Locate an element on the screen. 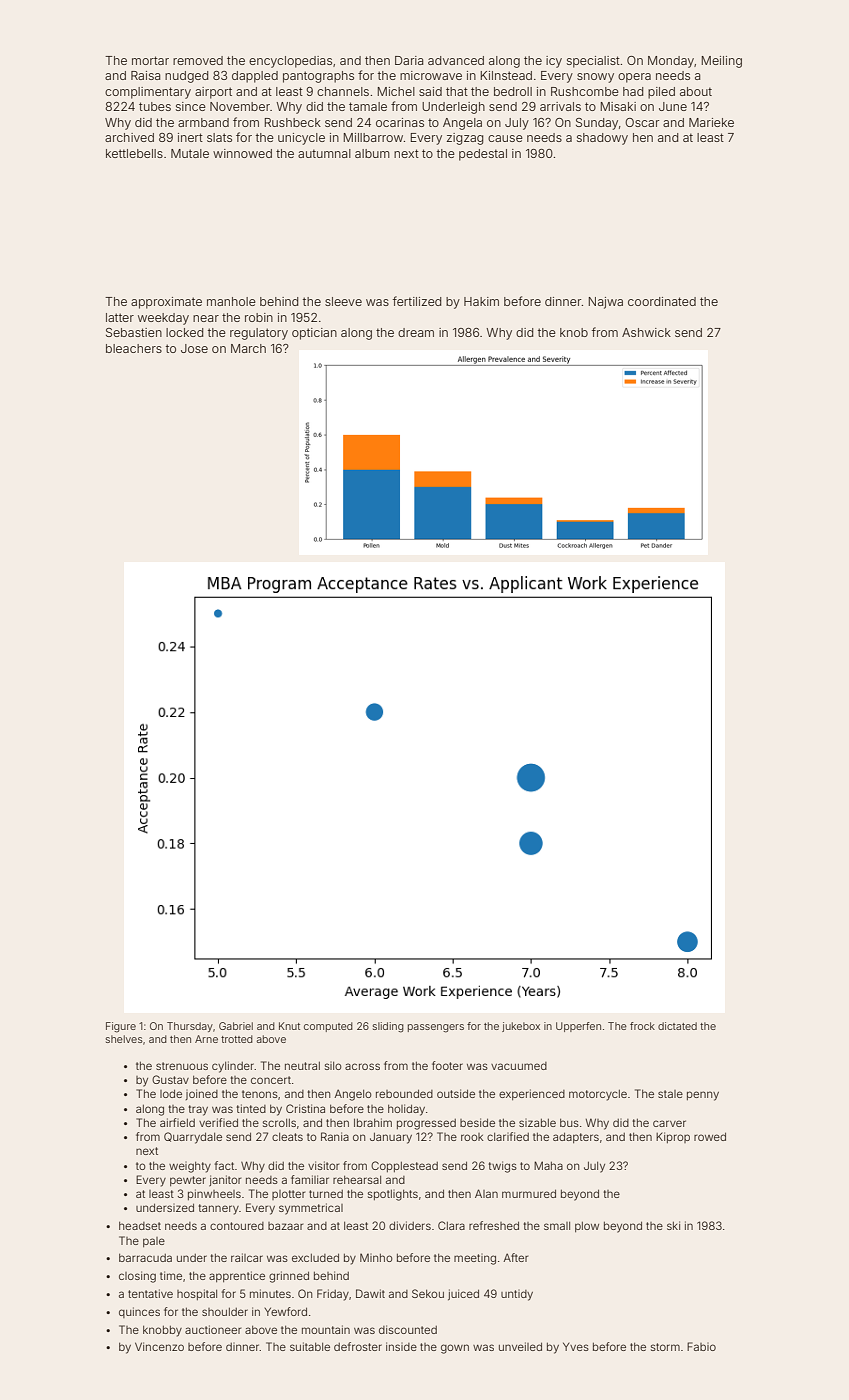 The height and width of the screenshot is (1400, 849). Ashwick is located at coordinates (646, 332).
